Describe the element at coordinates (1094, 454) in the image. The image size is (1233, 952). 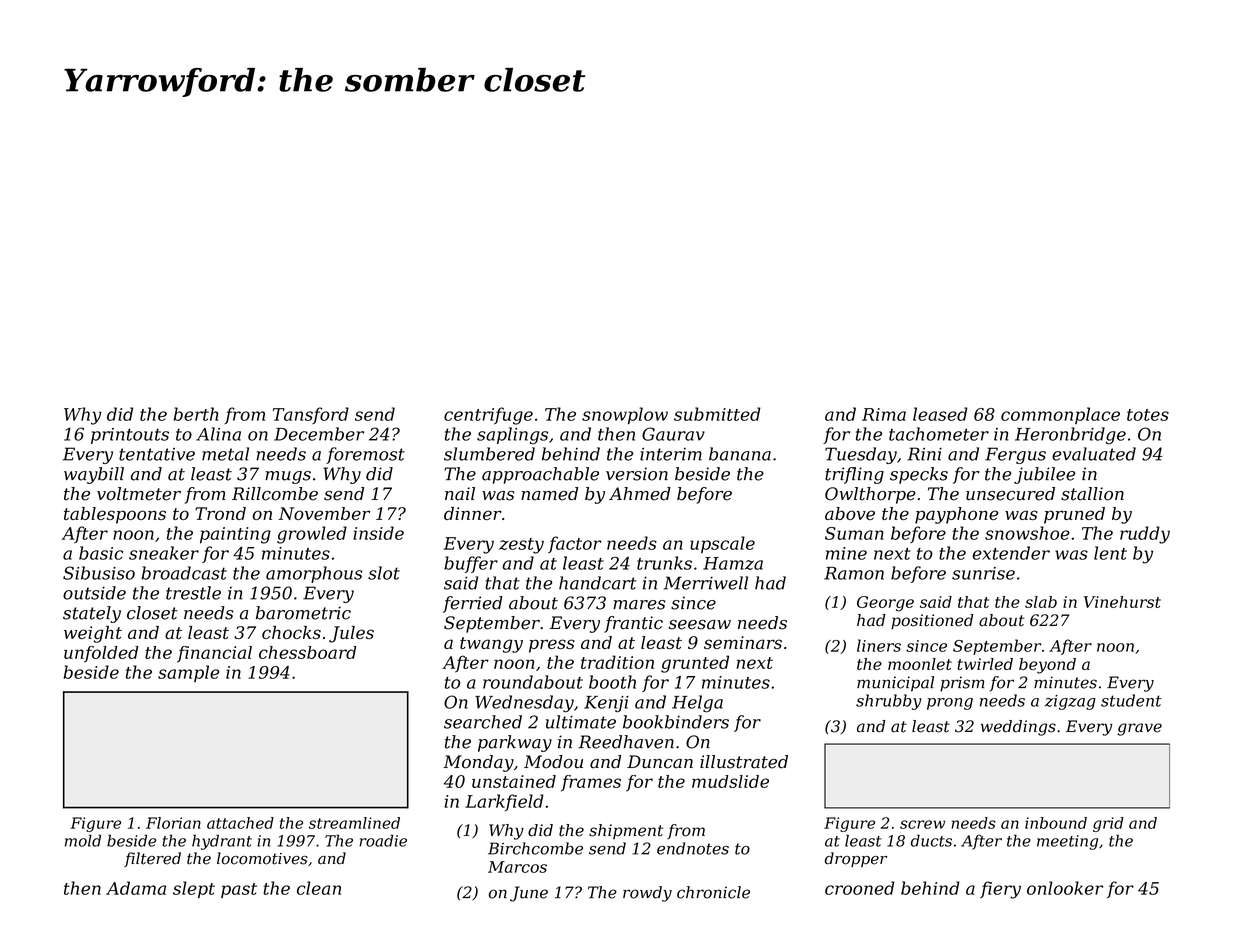
I see `evaluated` at that location.
